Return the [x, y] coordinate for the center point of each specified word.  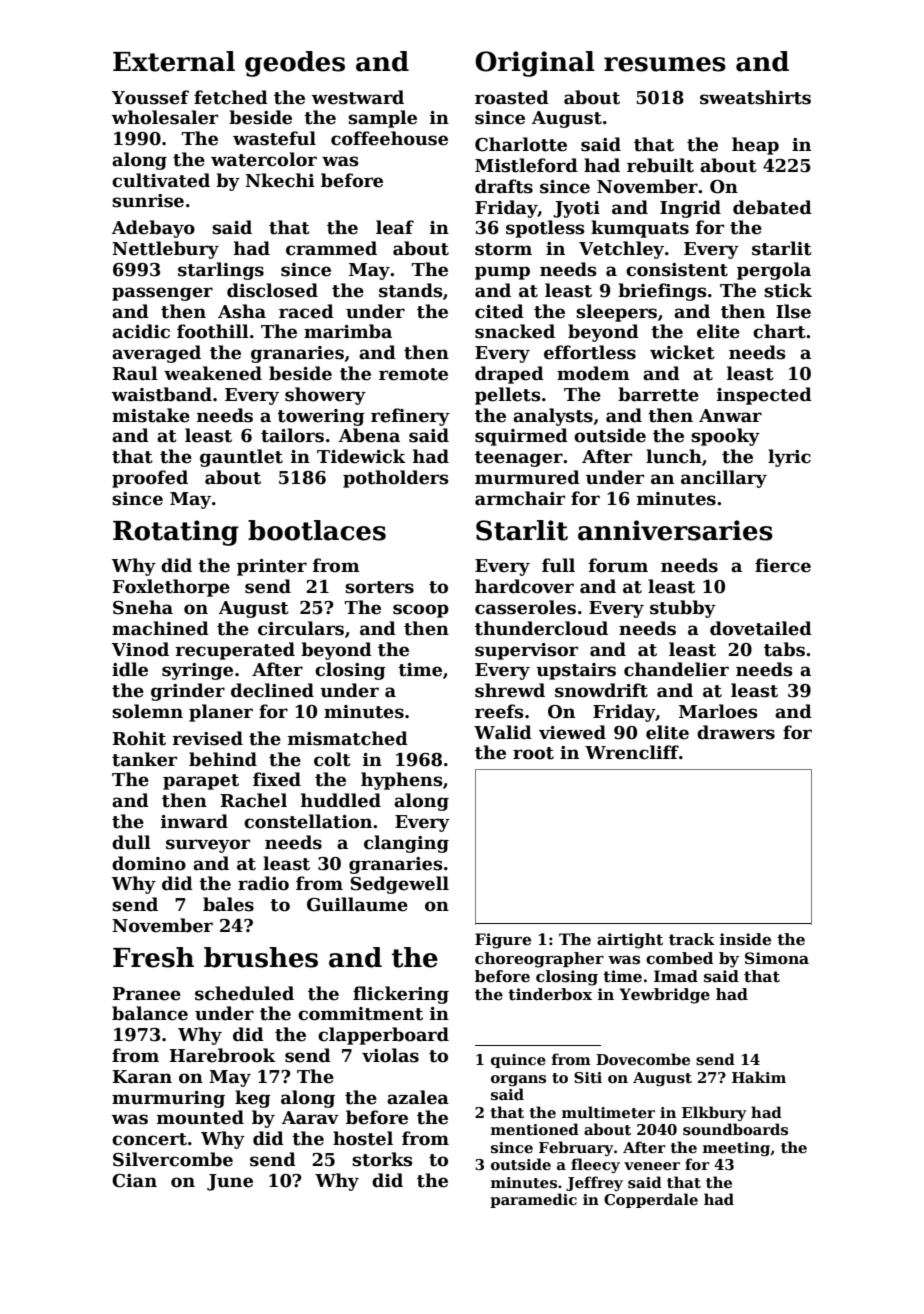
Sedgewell [400, 885]
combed [679, 958]
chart [779, 331]
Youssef [150, 97]
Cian [134, 1181]
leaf [395, 227]
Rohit [139, 738]
